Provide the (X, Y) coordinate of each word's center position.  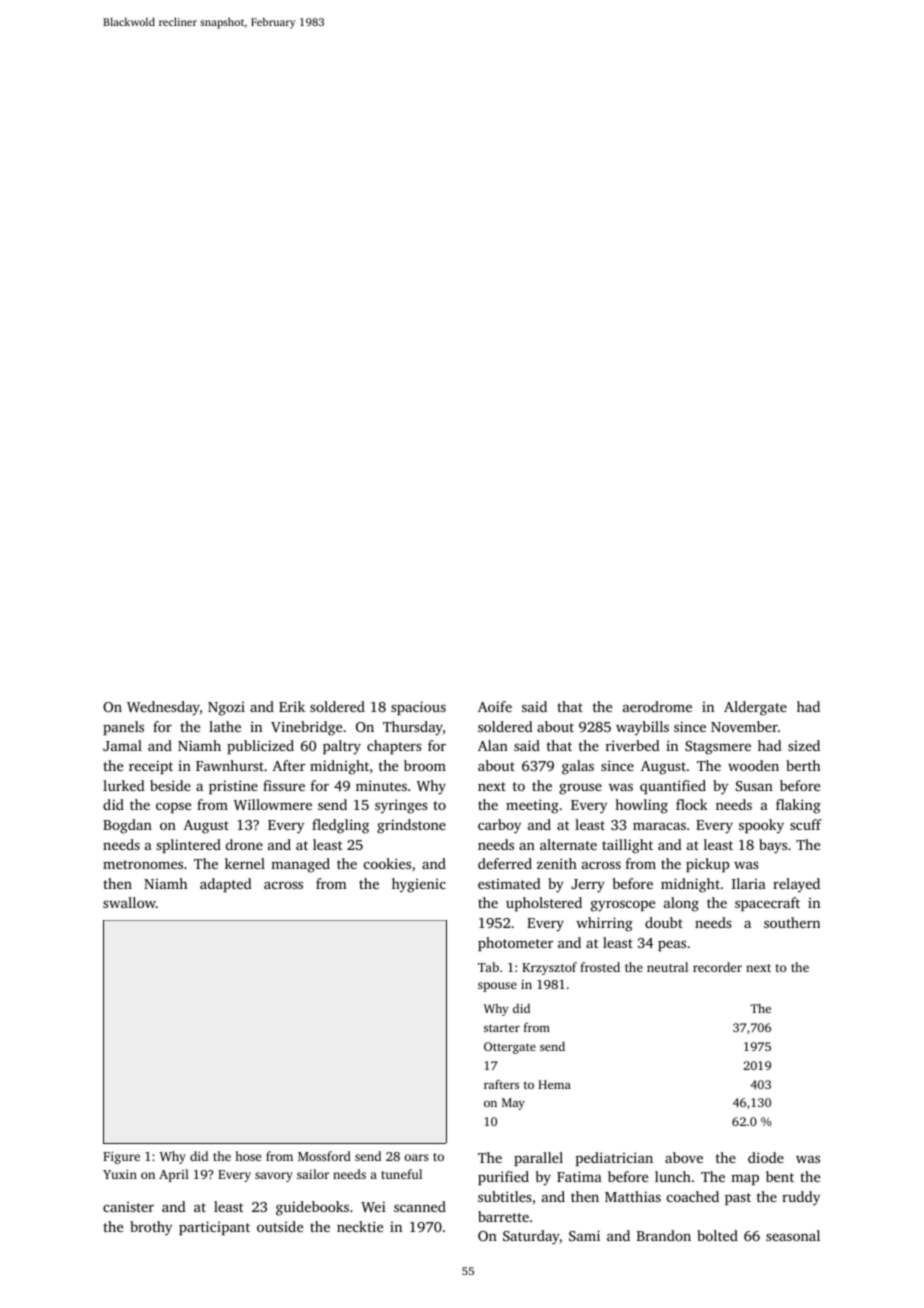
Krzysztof (549, 968)
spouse (497, 987)
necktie (360, 1226)
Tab (488, 967)
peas (672, 946)
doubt (664, 922)
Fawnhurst (230, 765)
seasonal (793, 1235)
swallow (129, 902)
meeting (532, 806)
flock (692, 804)
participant (214, 1228)
